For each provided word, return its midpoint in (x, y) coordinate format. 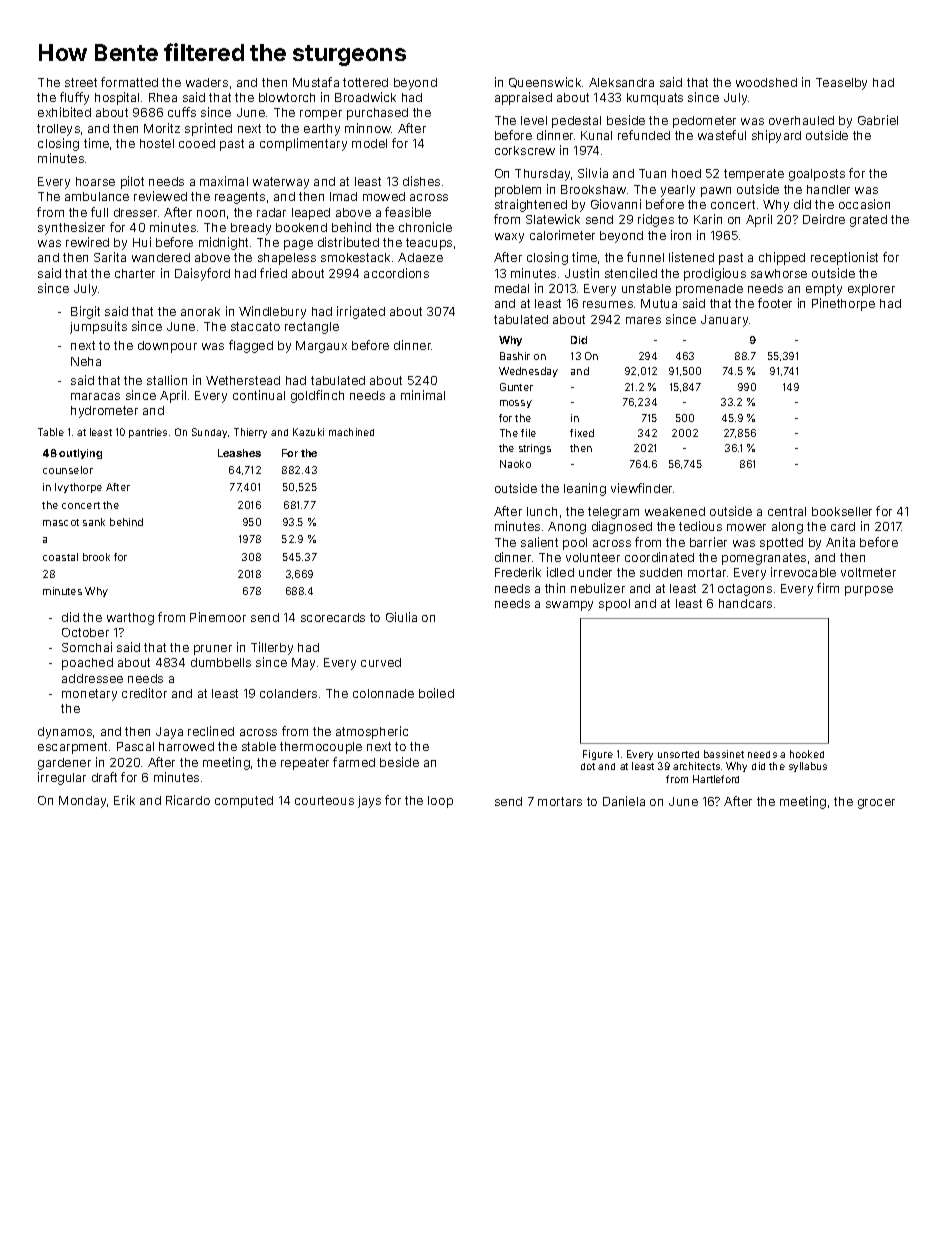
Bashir (515, 356)
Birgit (85, 312)
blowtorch (287, 97)
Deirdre (824, 219)
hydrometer (104, 412)
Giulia (401, 617)
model (369, 143)
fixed (582, 433)
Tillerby (272, 648)
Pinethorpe (843, 304)
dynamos (65, 733)
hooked (807, 754)
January (724, 321)
